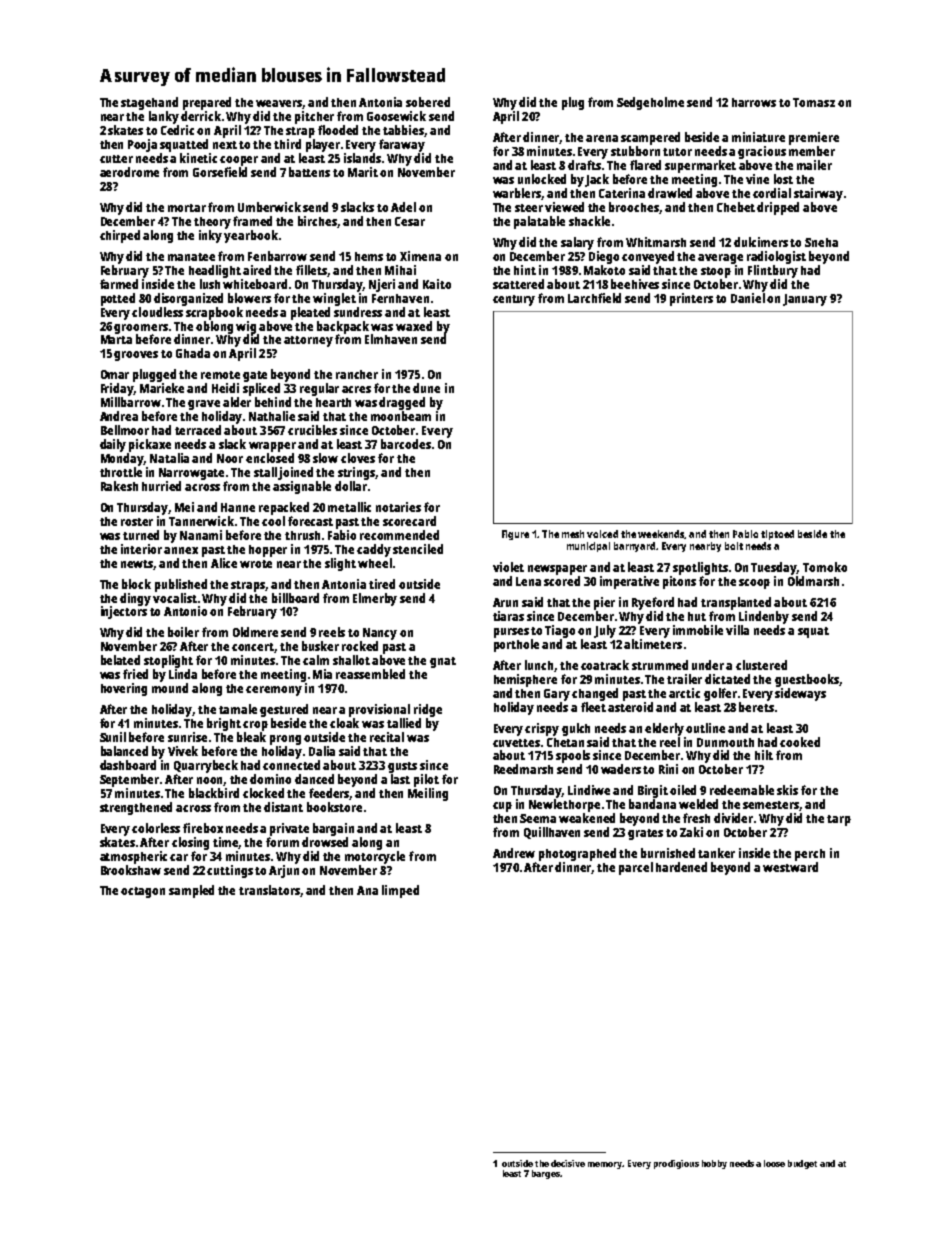 The width and height of the page is (952, 1233). I want to click on barges, so click(546, 1174).
